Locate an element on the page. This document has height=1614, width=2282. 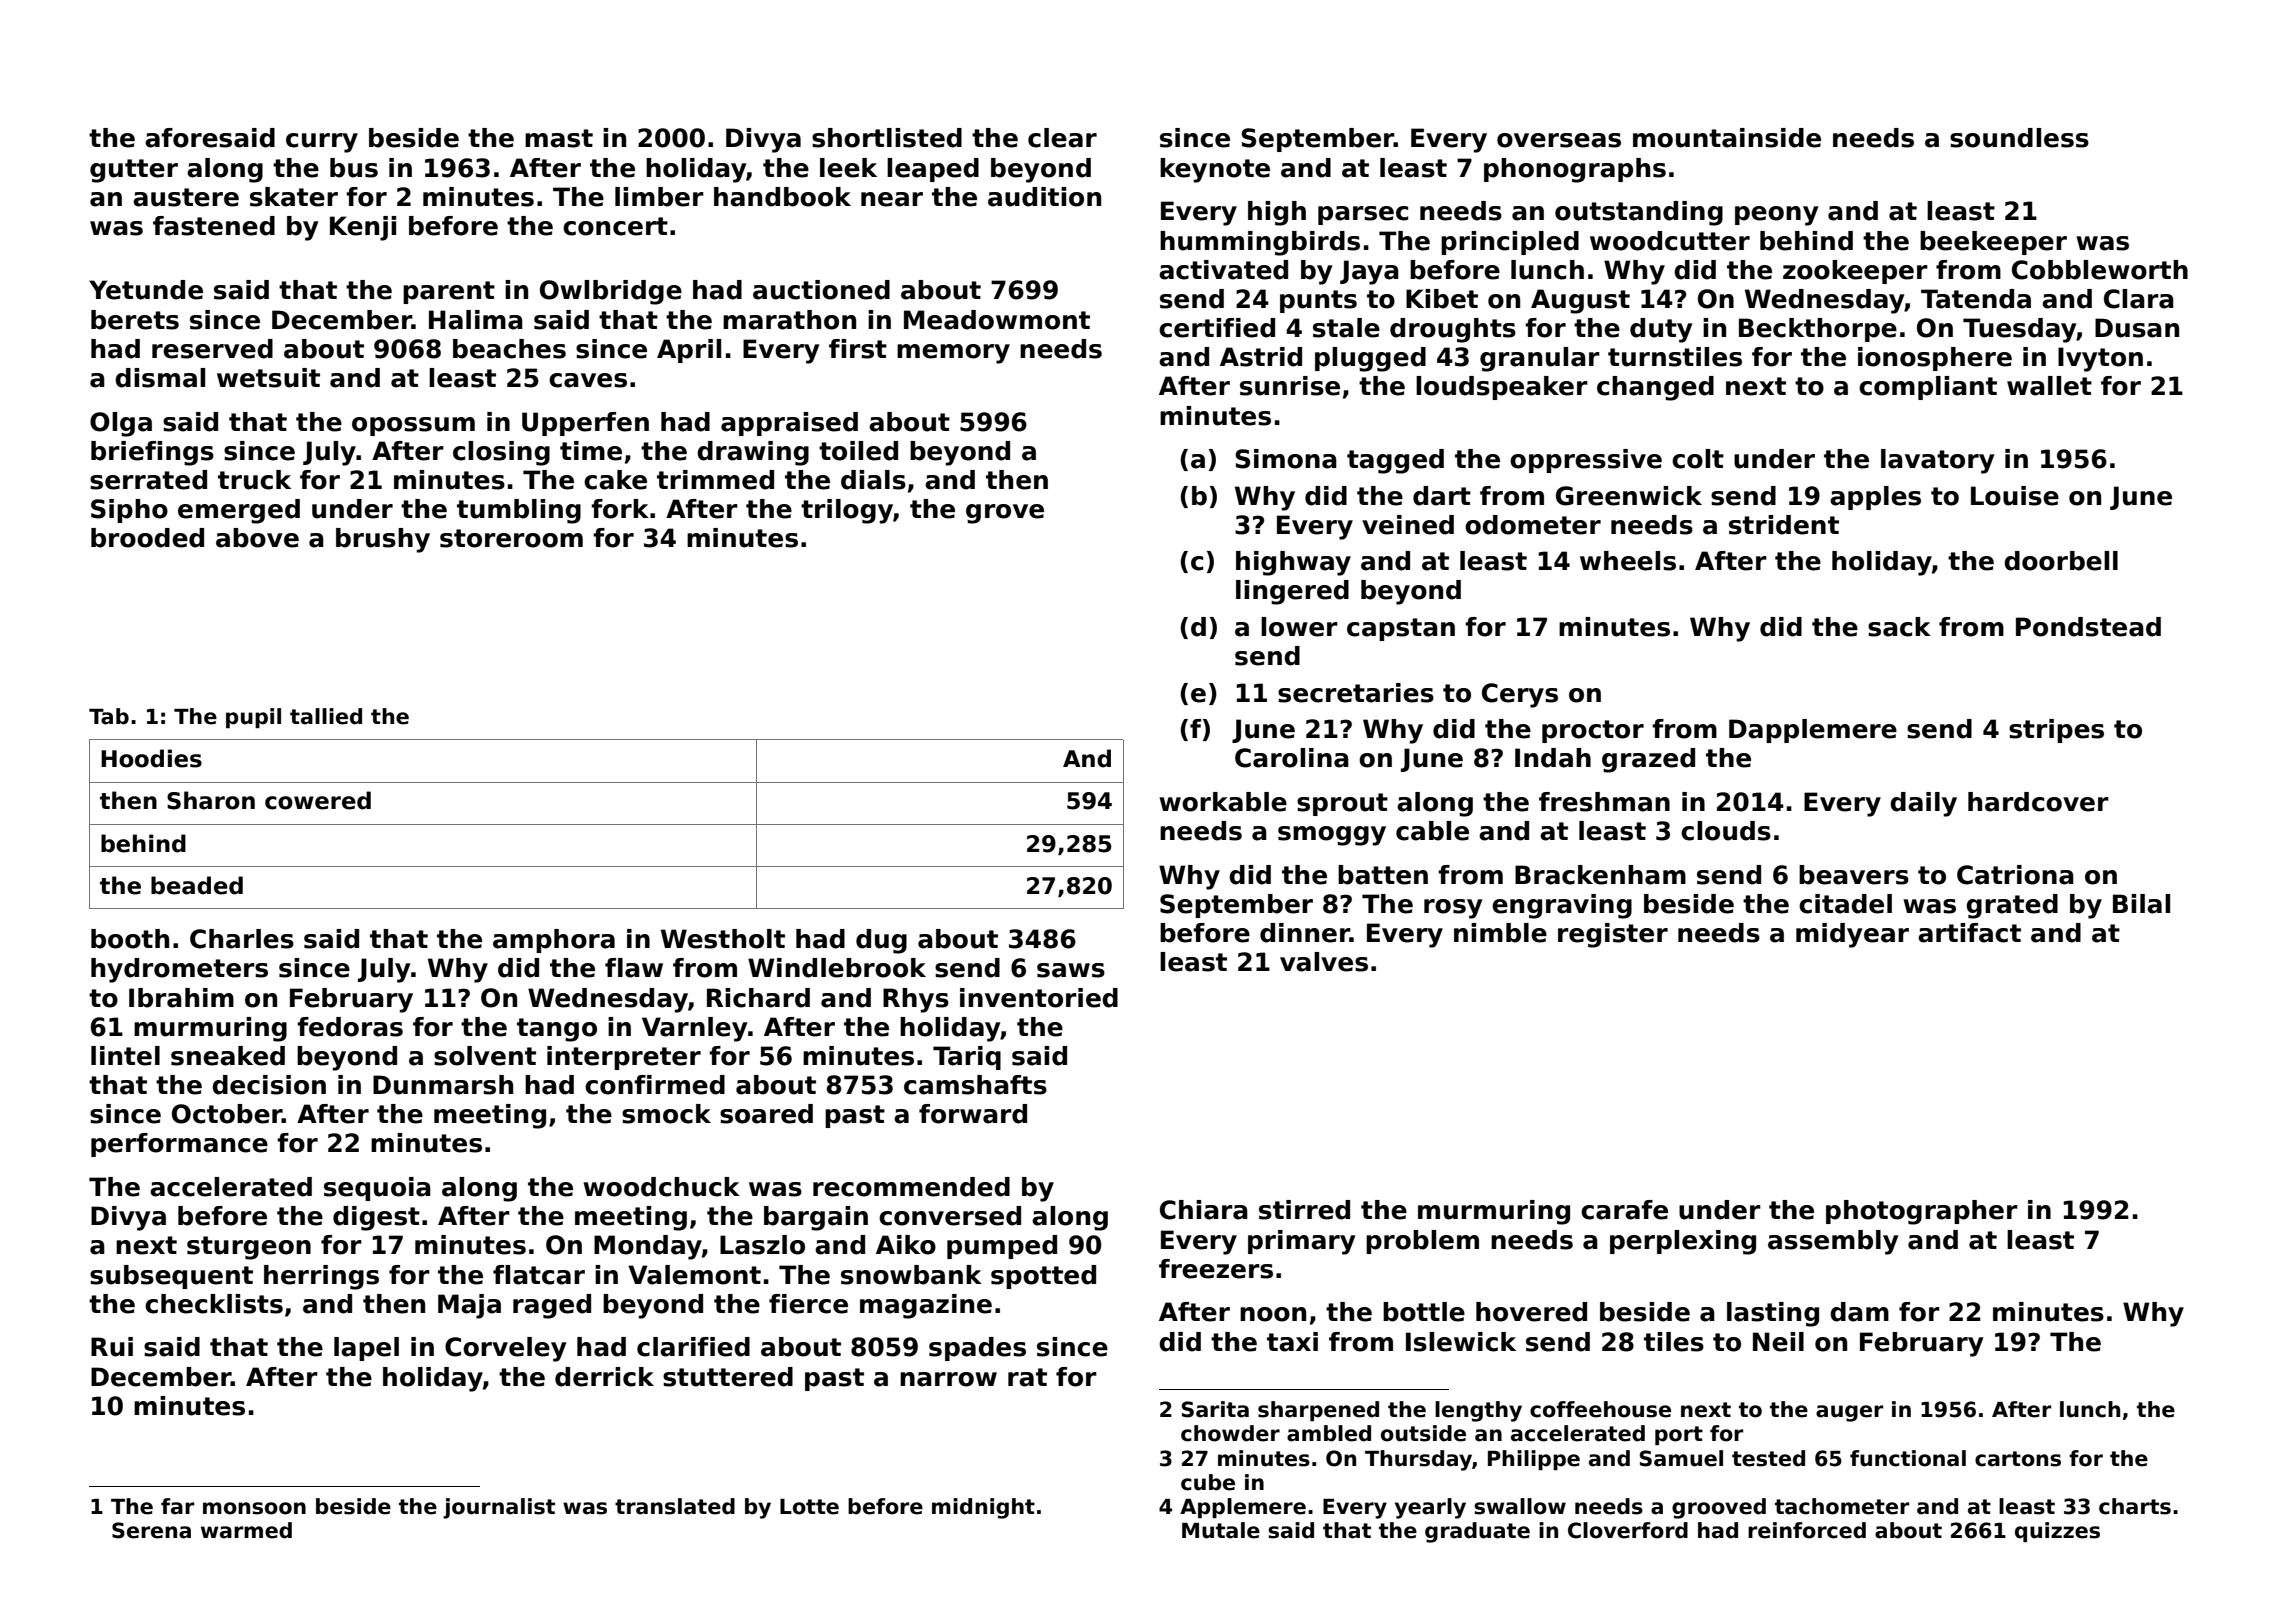
smoggy is located at coordinates (1332, 836).
